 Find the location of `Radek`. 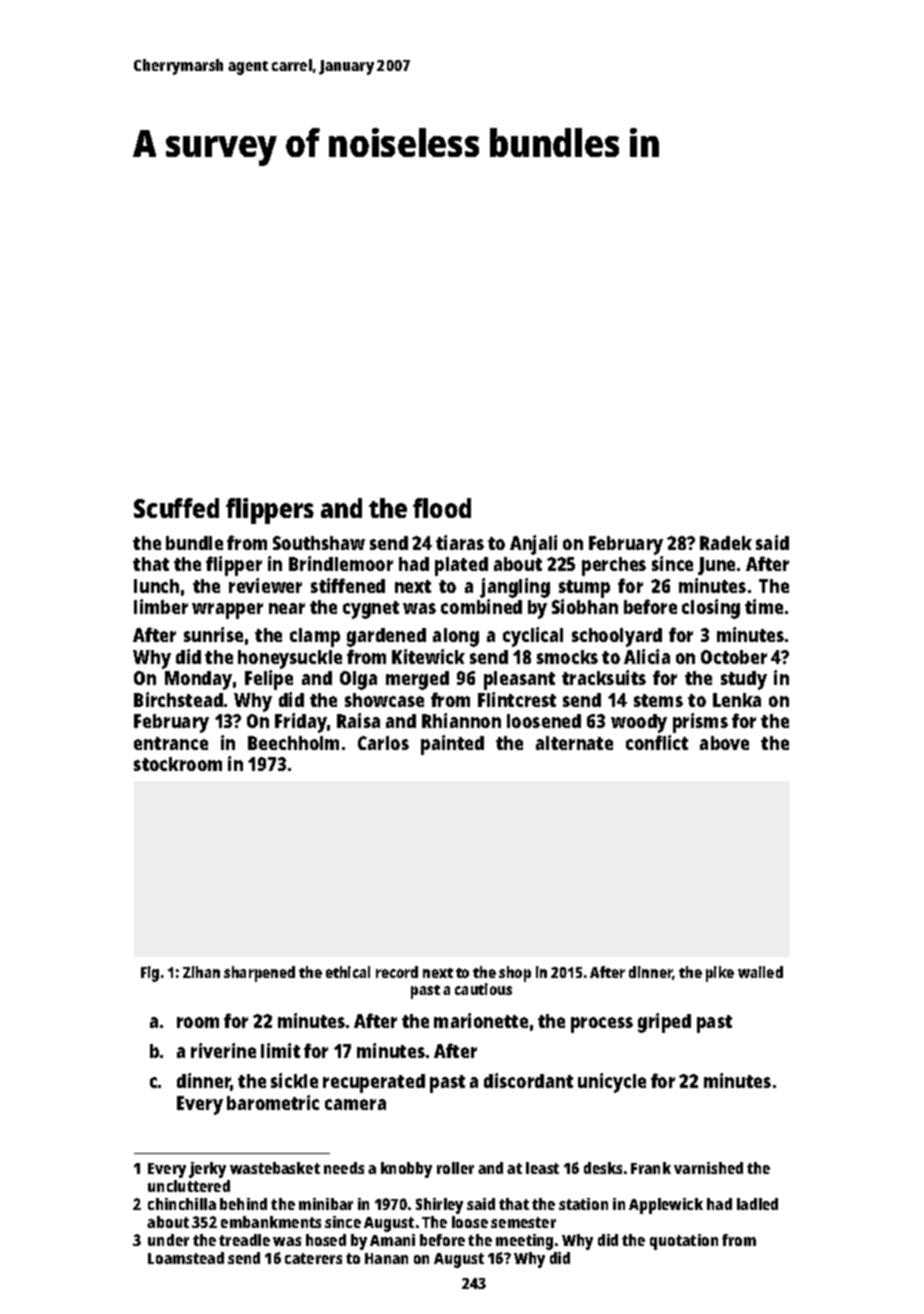

Radek is located at coordinates (726, 543).
